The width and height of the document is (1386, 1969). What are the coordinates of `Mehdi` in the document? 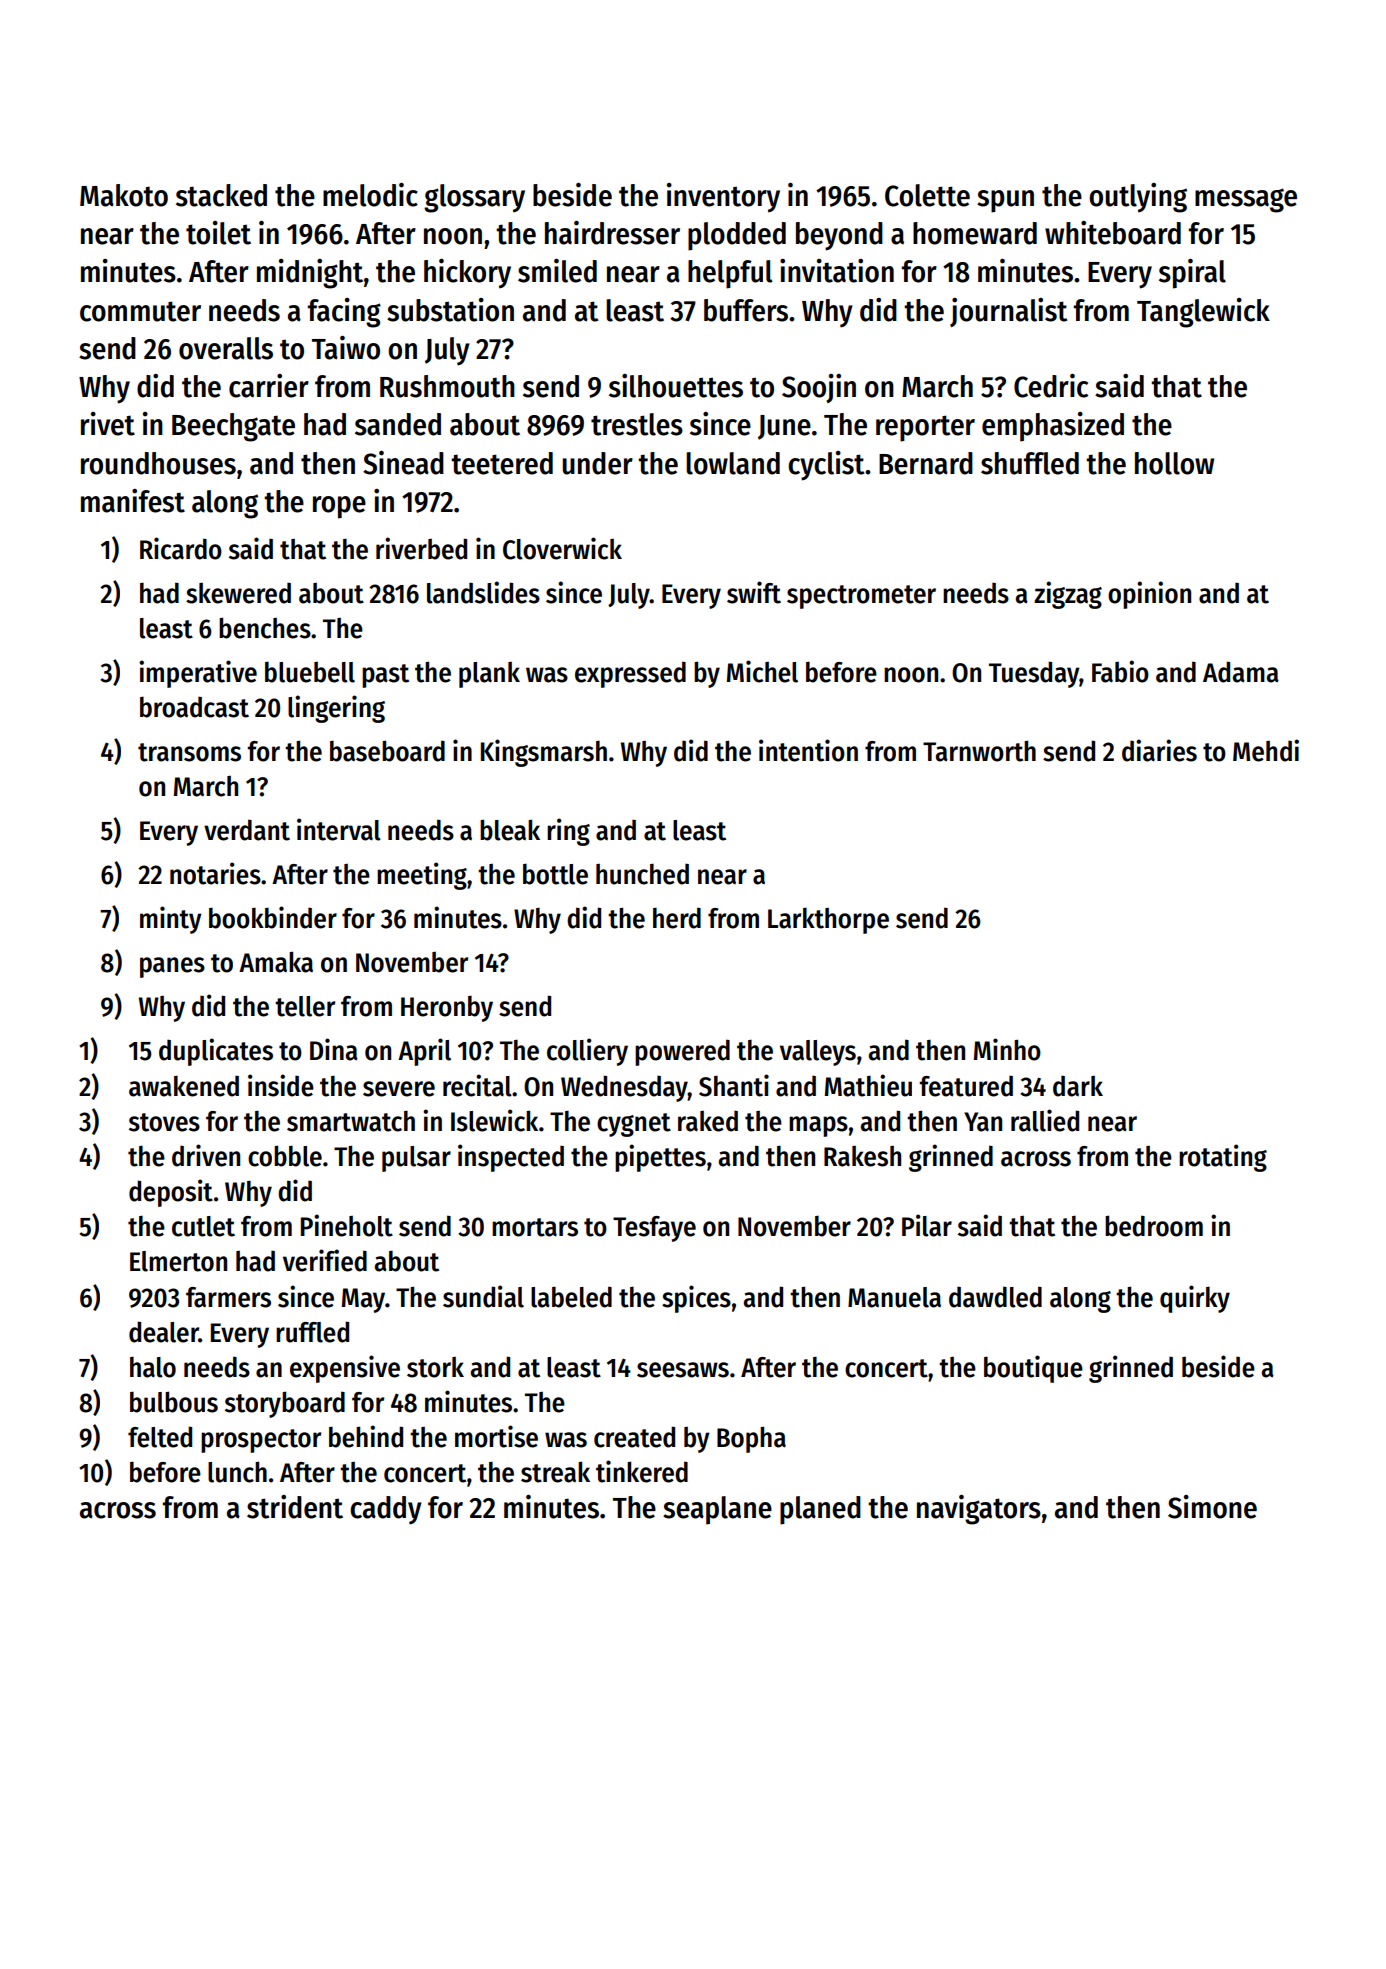 It's located at (1266, 750).
